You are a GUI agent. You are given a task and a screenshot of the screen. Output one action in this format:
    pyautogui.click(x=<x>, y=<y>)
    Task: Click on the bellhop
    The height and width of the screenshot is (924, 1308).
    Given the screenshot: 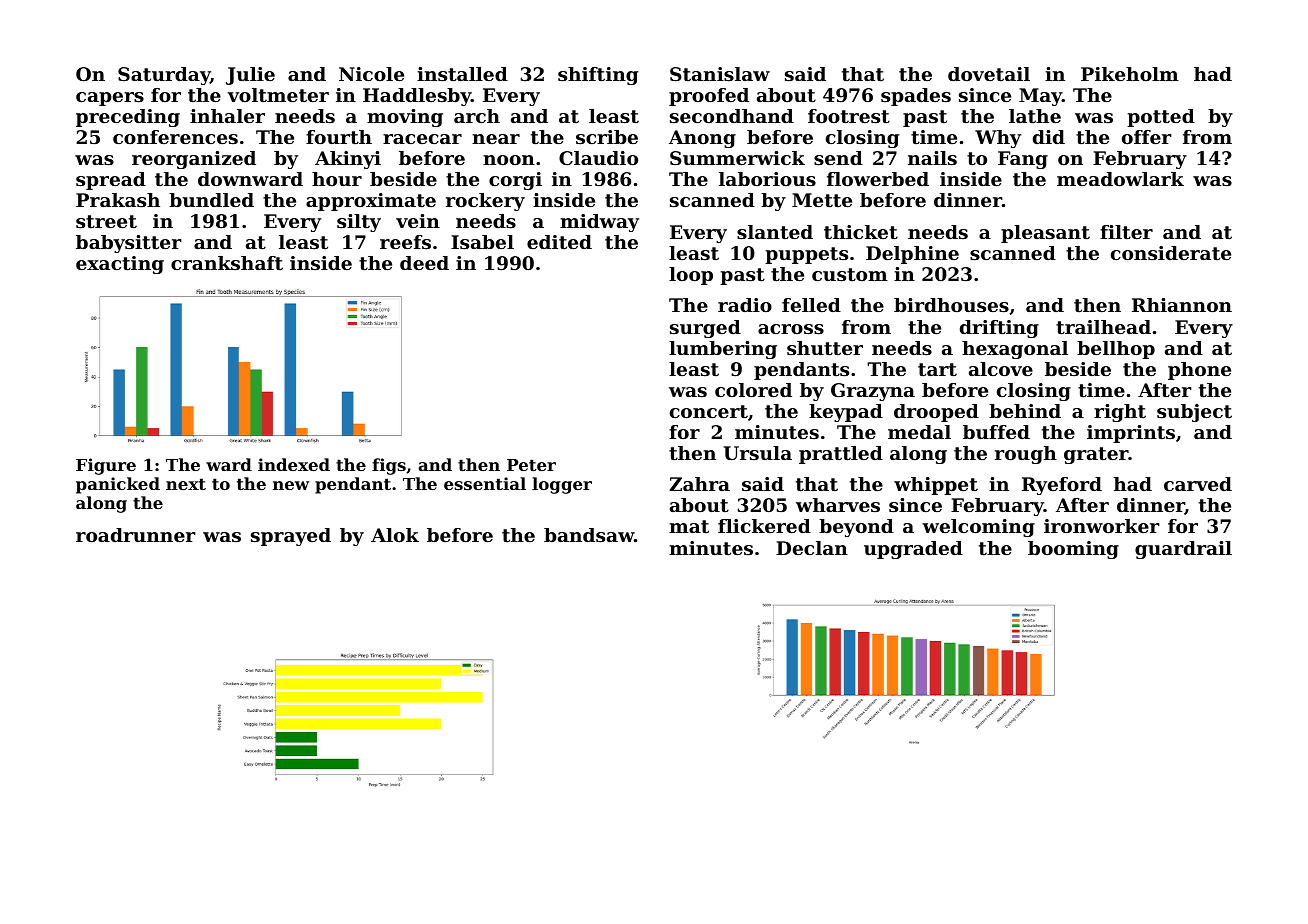 What is the action you would take?
    pyautogui.click(x=1116, y=350)
